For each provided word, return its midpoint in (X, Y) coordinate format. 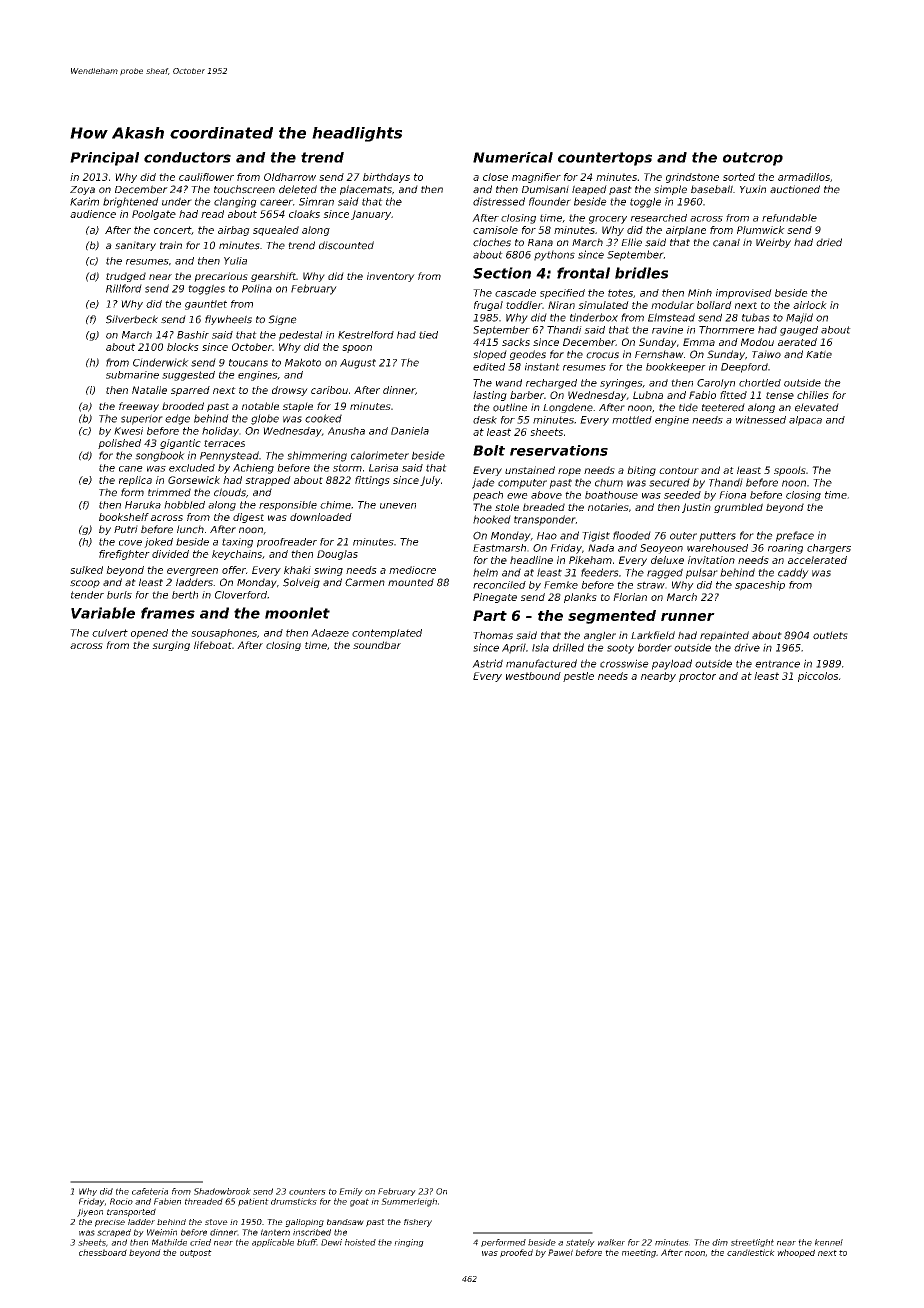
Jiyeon (90, 1212)
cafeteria (150, 1191)
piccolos (818, 677)
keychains (237, 555)
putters (717, 537)
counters (307, 1191)
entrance (777, 664)
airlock (810, 305)
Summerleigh (409, 1202)
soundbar (377, 645)
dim (720, 1242)
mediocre (412, 570)
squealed (276, 231)
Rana (540, 243)
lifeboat (213, 645)
